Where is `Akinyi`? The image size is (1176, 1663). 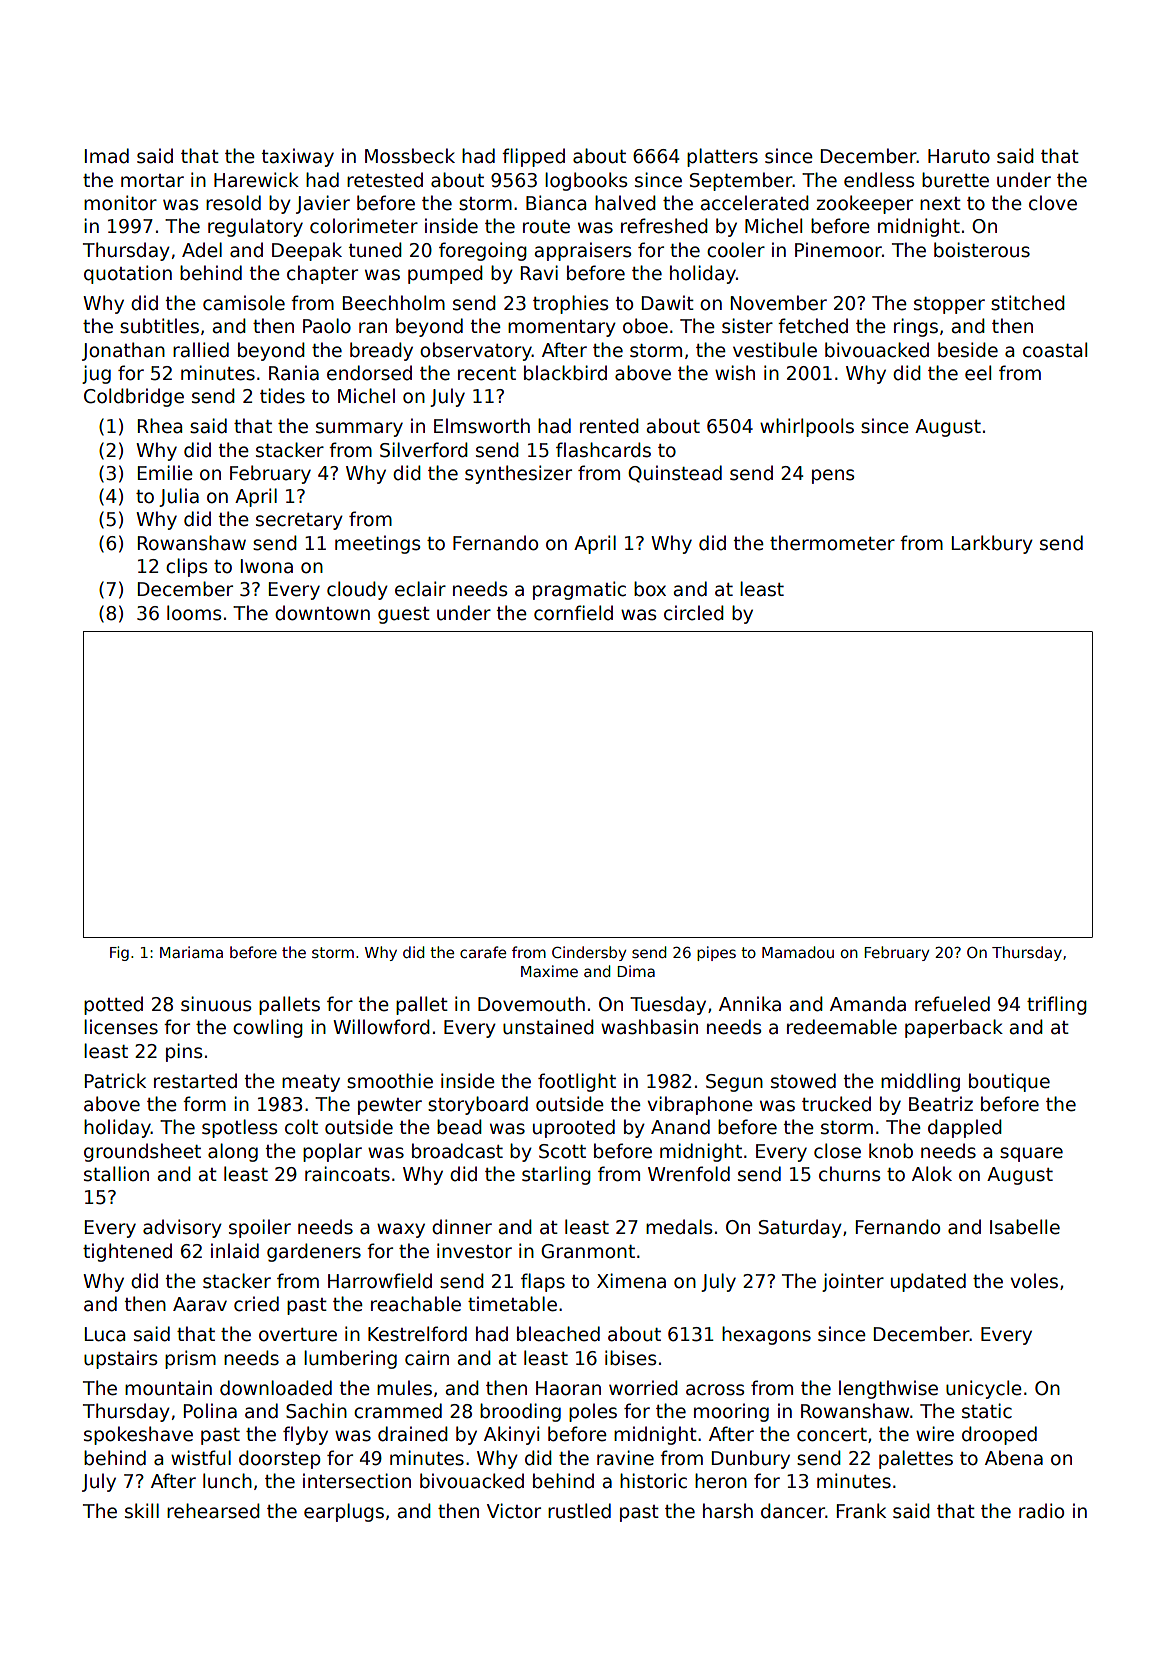
Akinyi is located at coordinates (511, 1435).
